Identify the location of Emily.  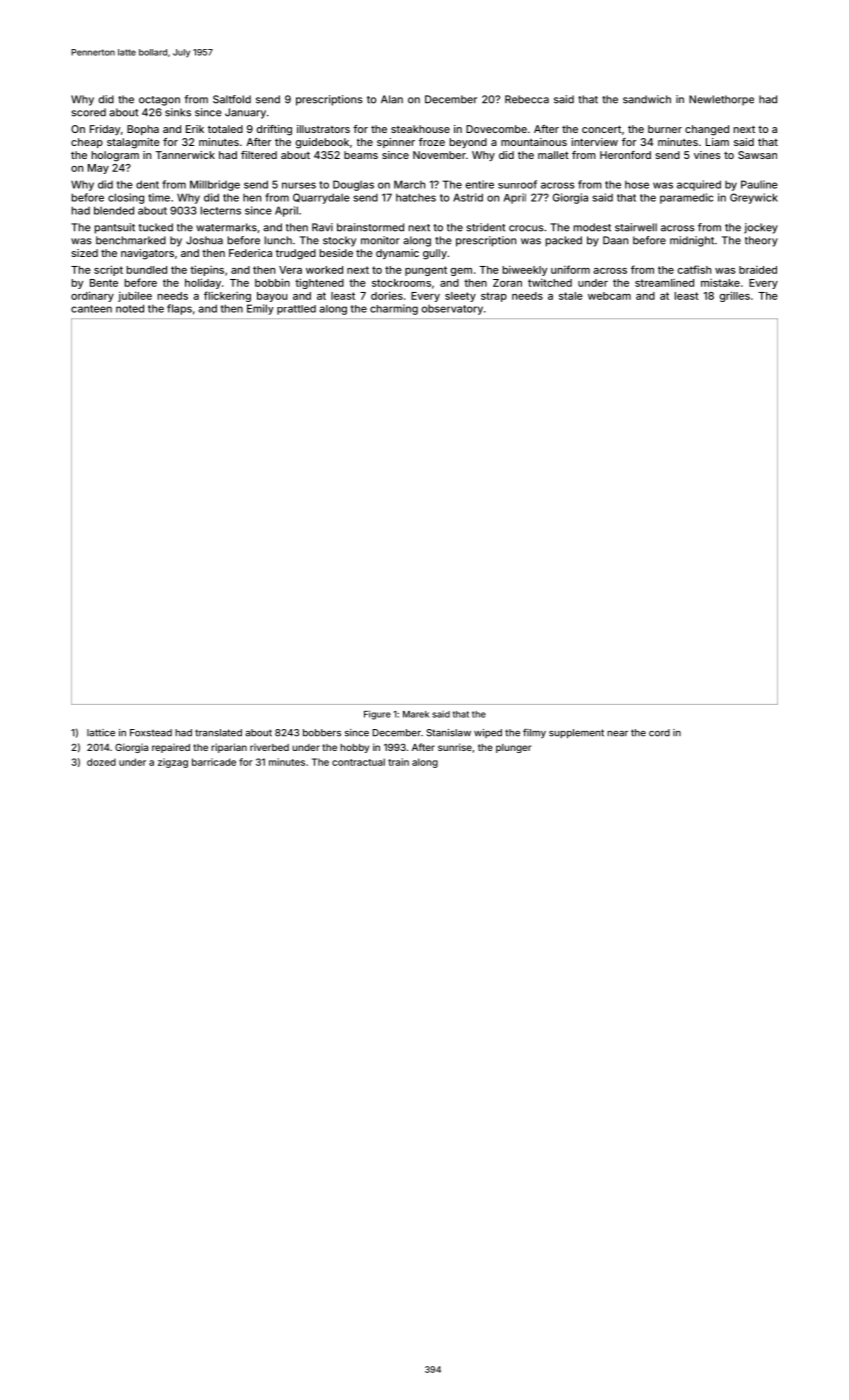
(260, 309).
